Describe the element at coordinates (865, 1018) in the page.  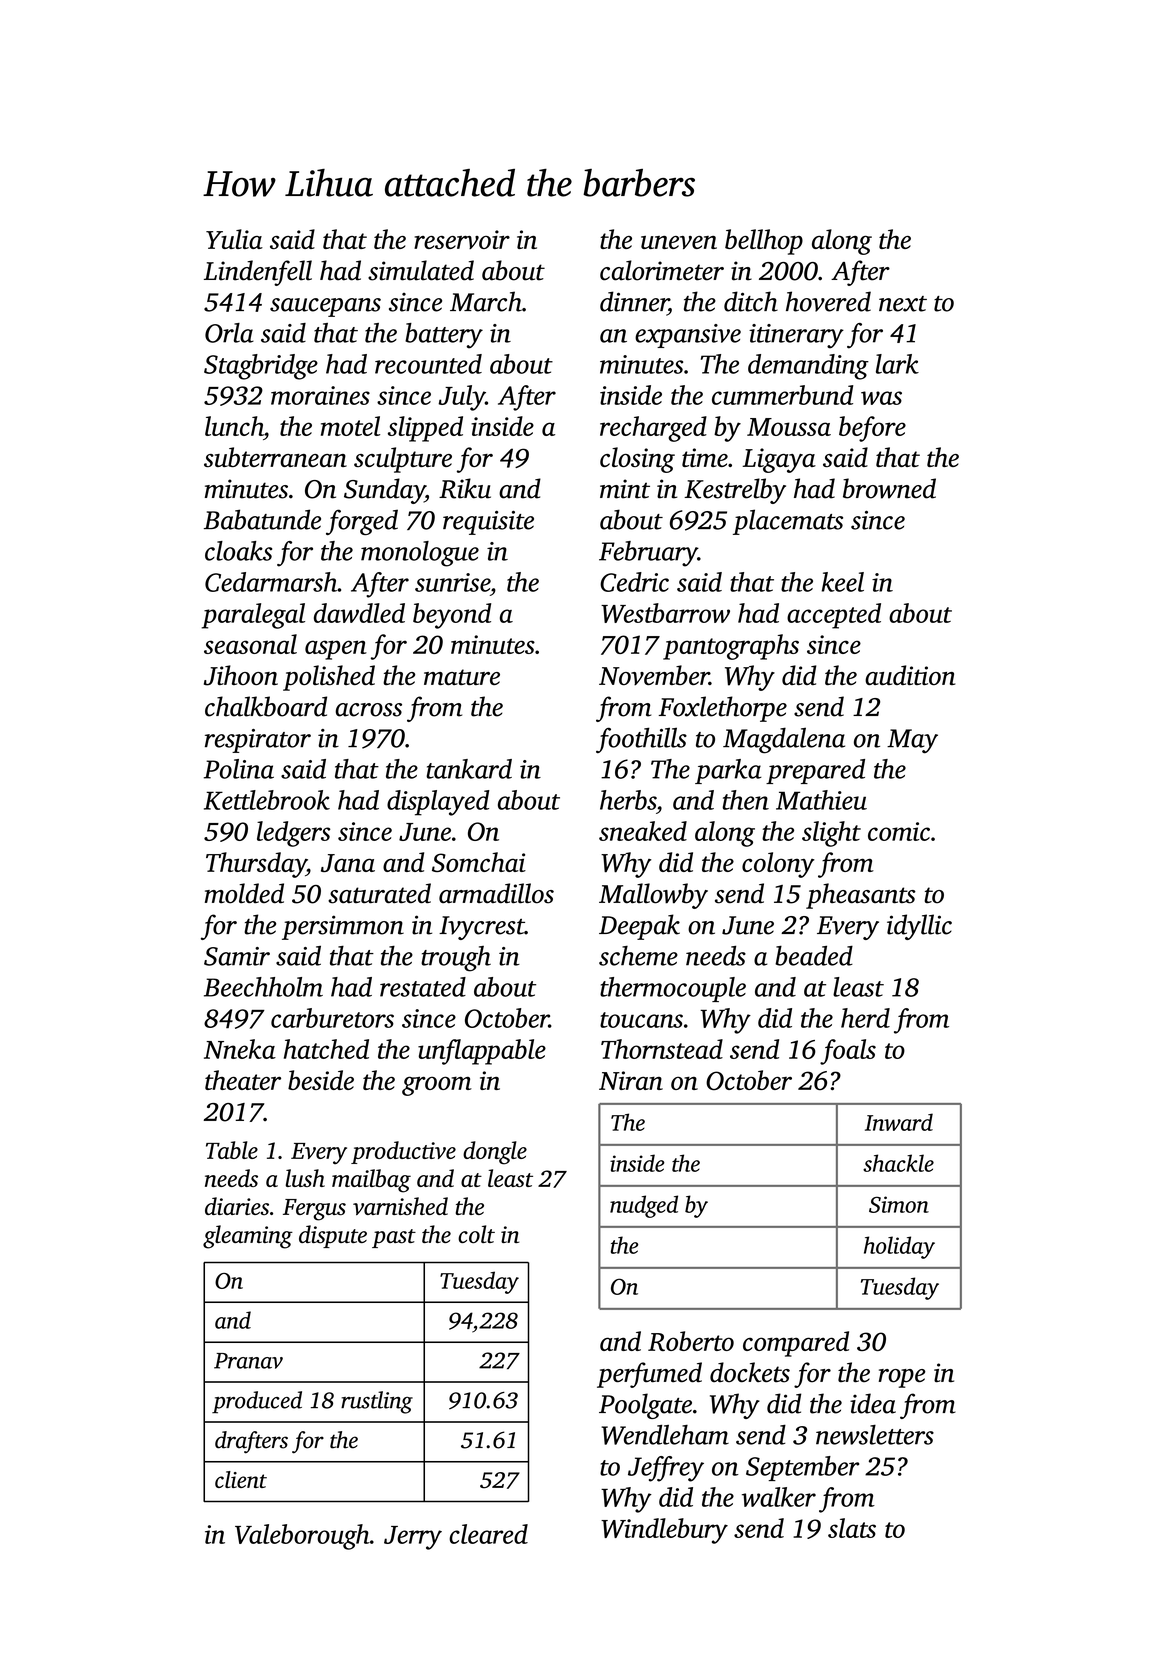
I see `herd` at that location.
